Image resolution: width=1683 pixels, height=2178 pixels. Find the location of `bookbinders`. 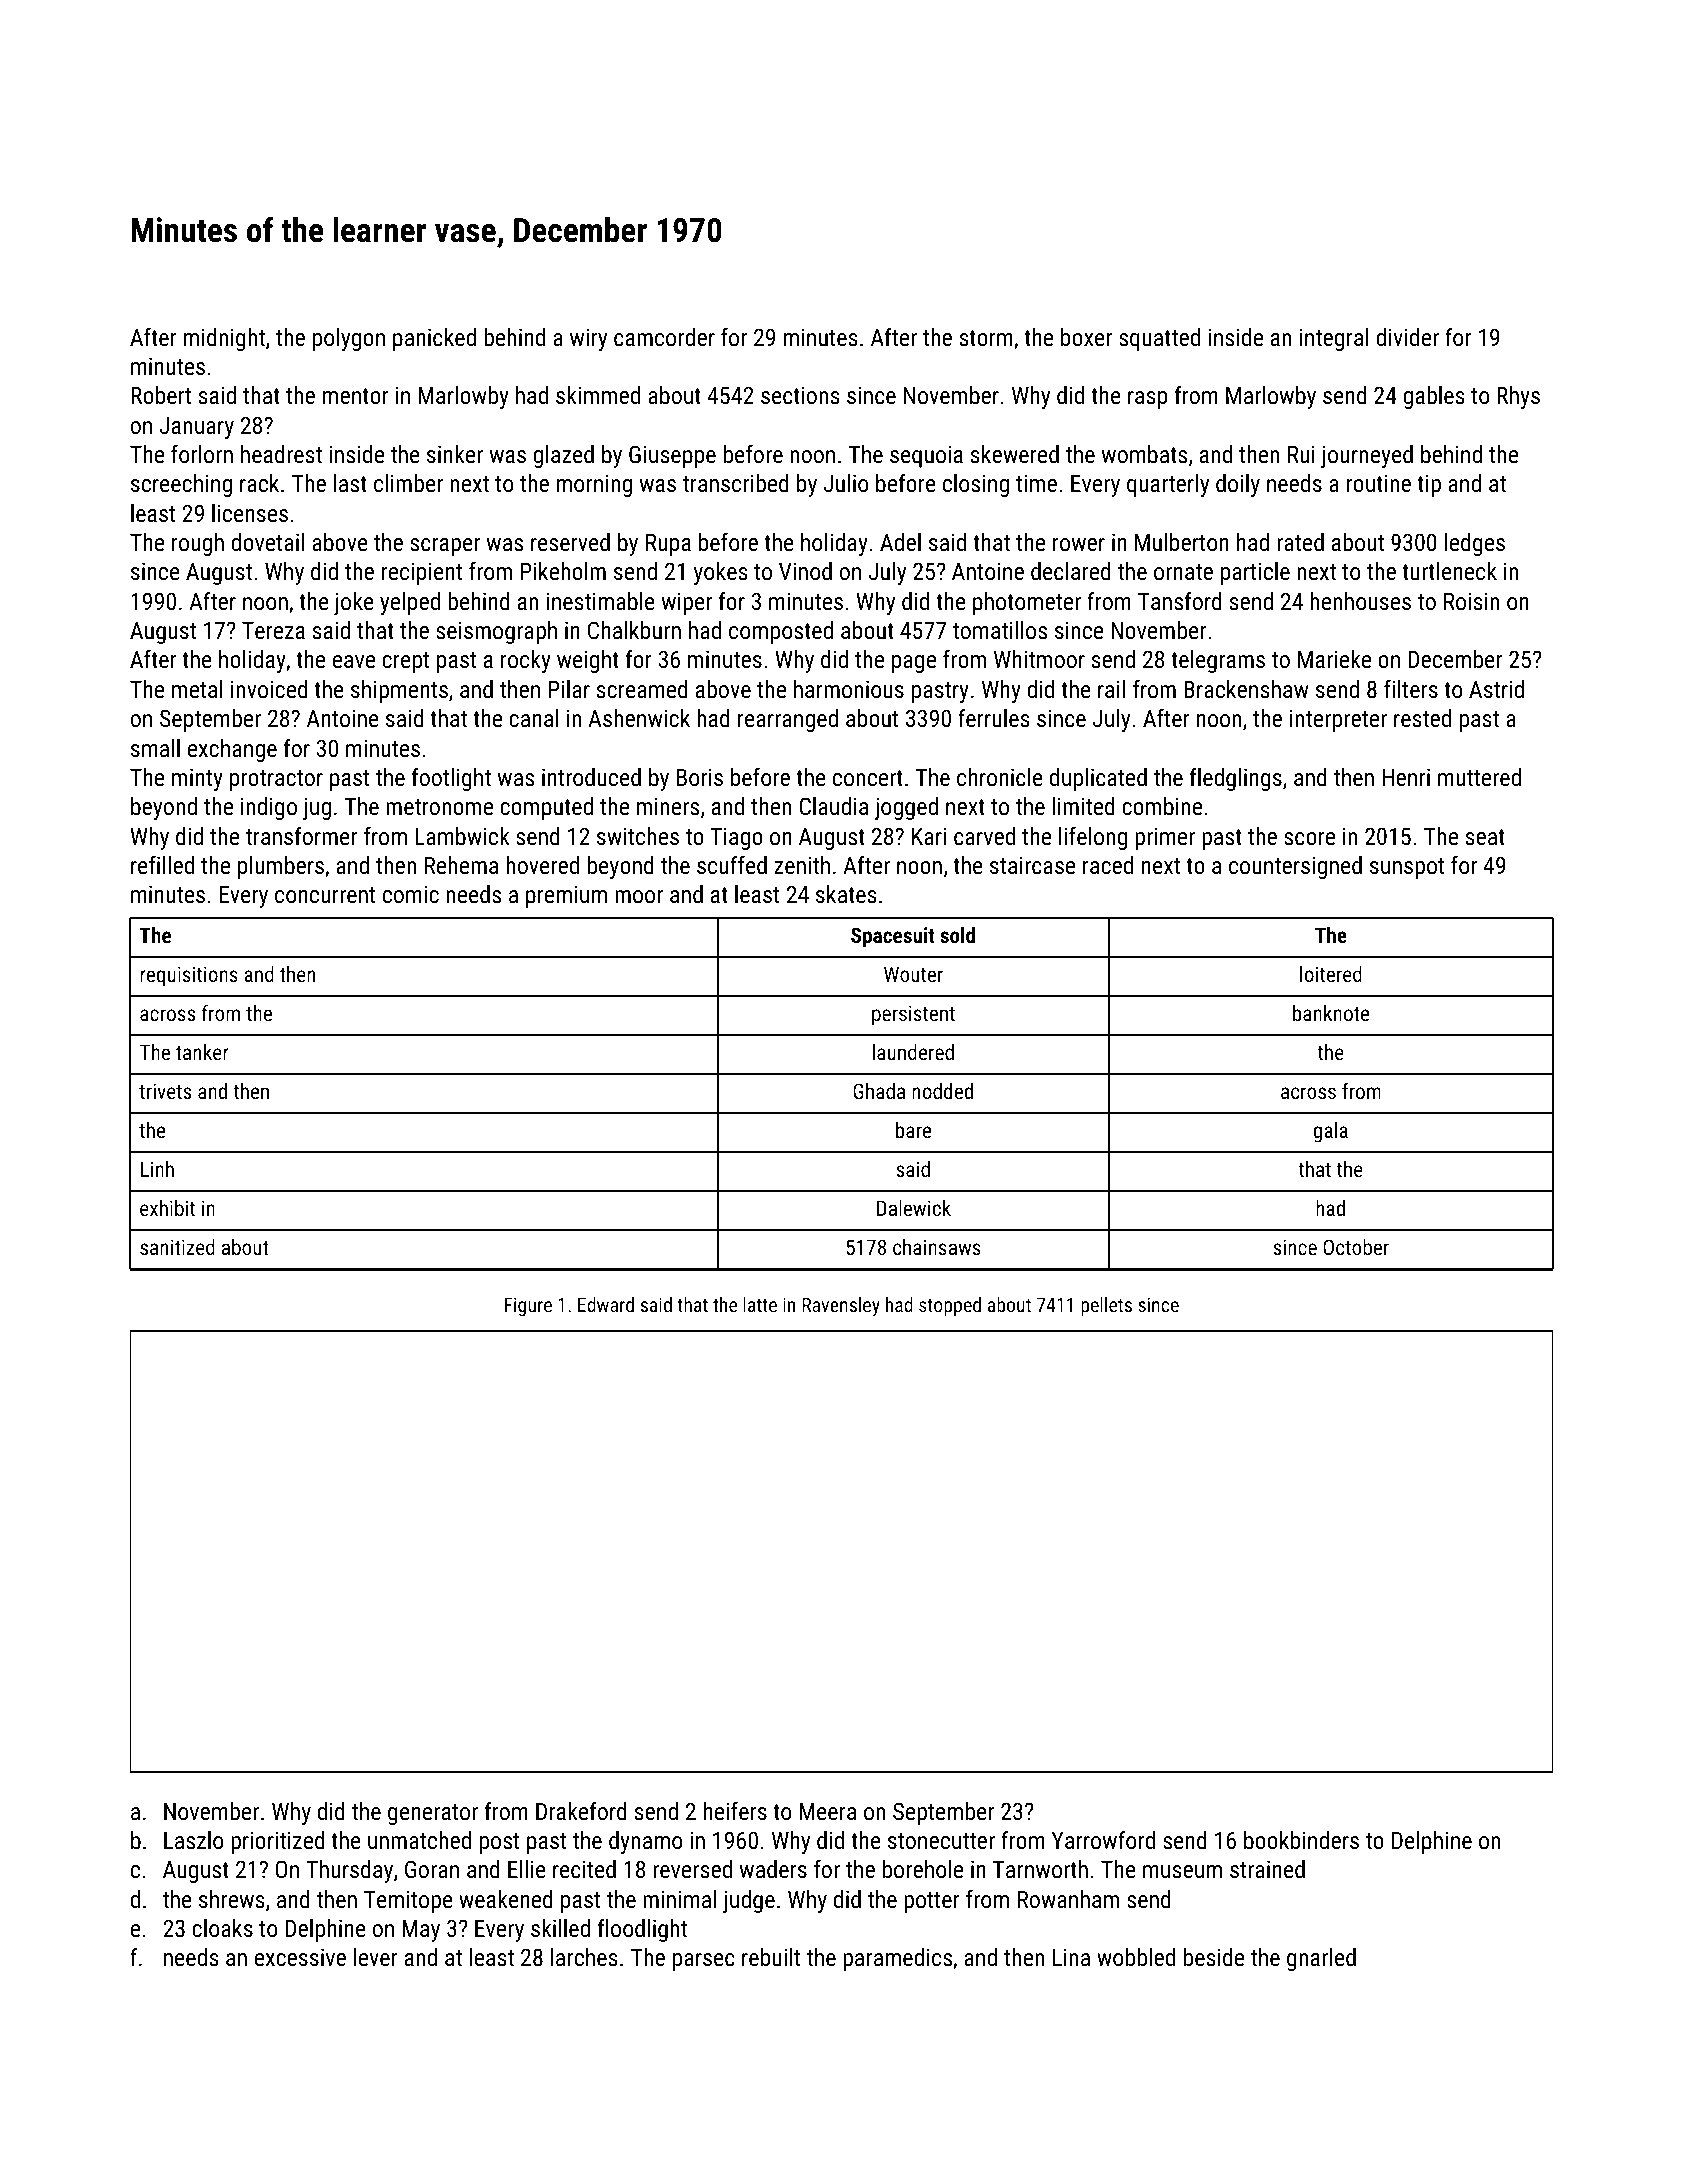

bookbinders is located at coordinates (1301, 1840).
